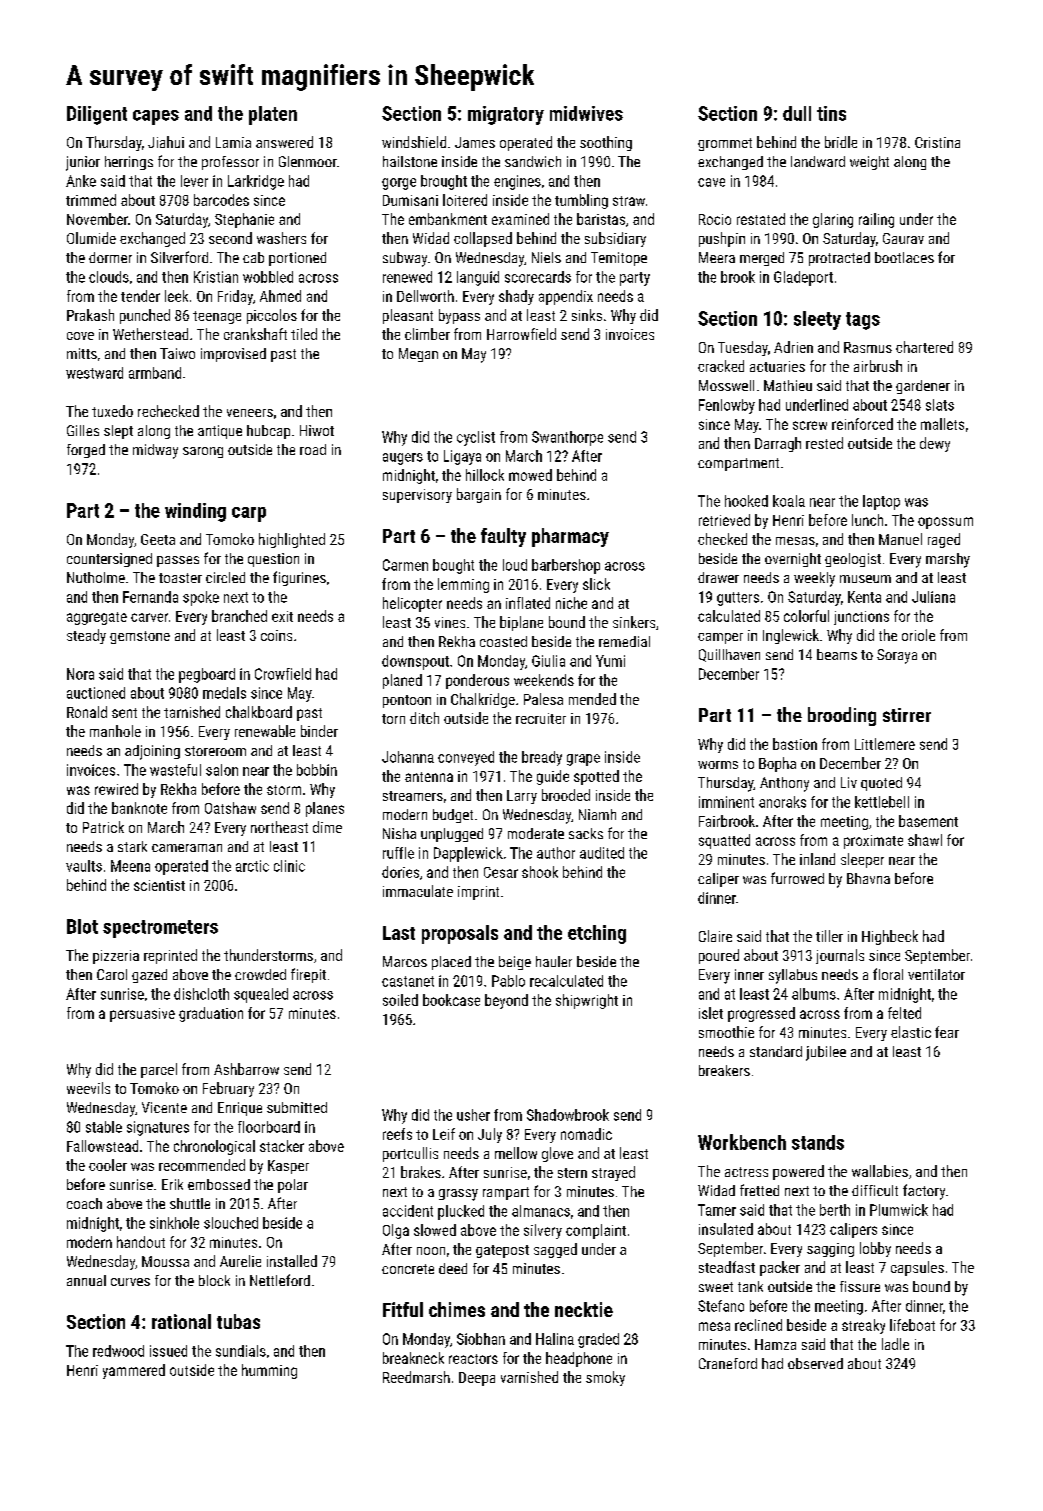 Image resolution: width=1043 pixels, height=1511 pixels. Describe the element at coordinates (421, 1172) in the screenshot. I see `brakes` at that location.
